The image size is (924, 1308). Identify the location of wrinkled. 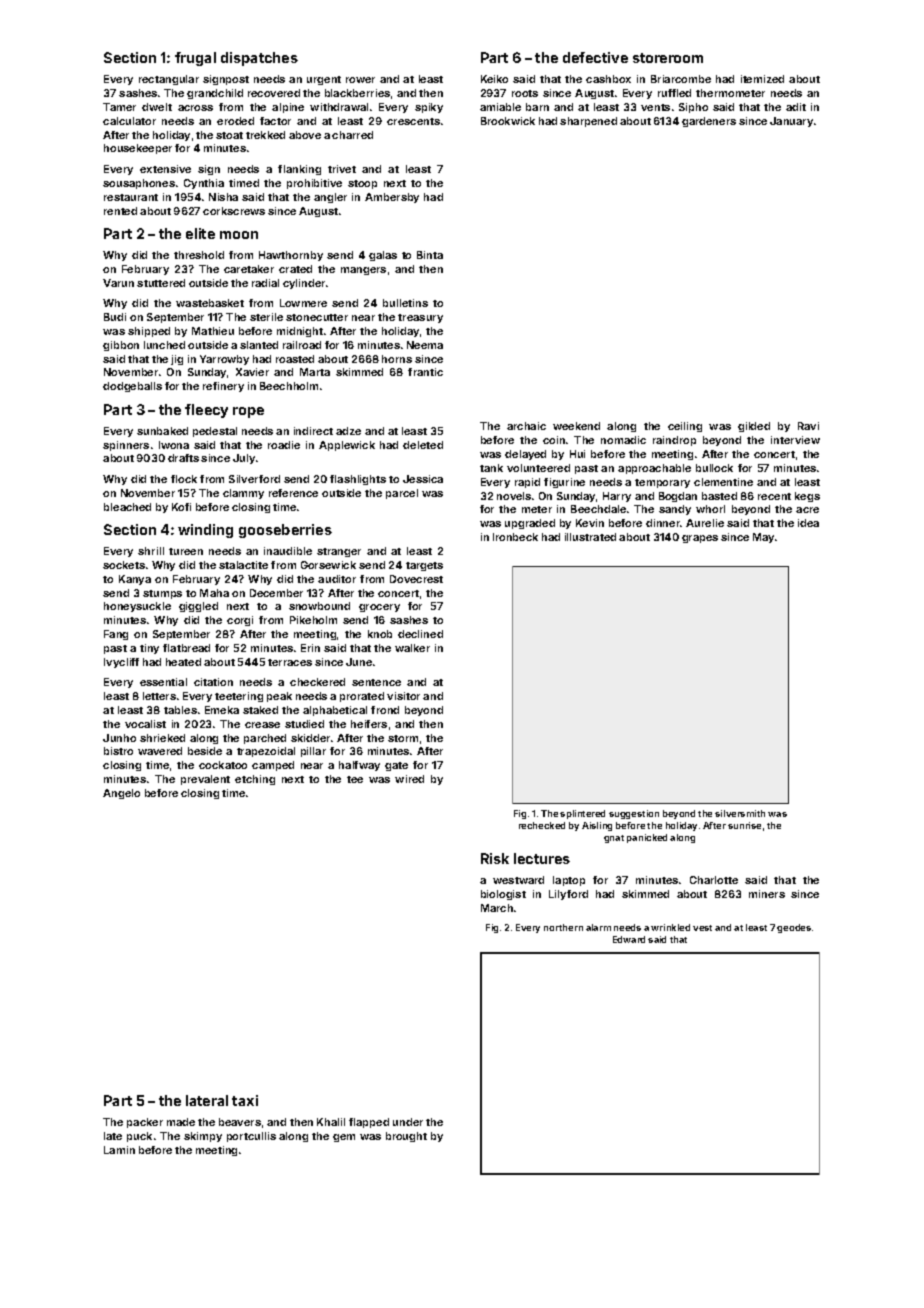
(670, 927).
